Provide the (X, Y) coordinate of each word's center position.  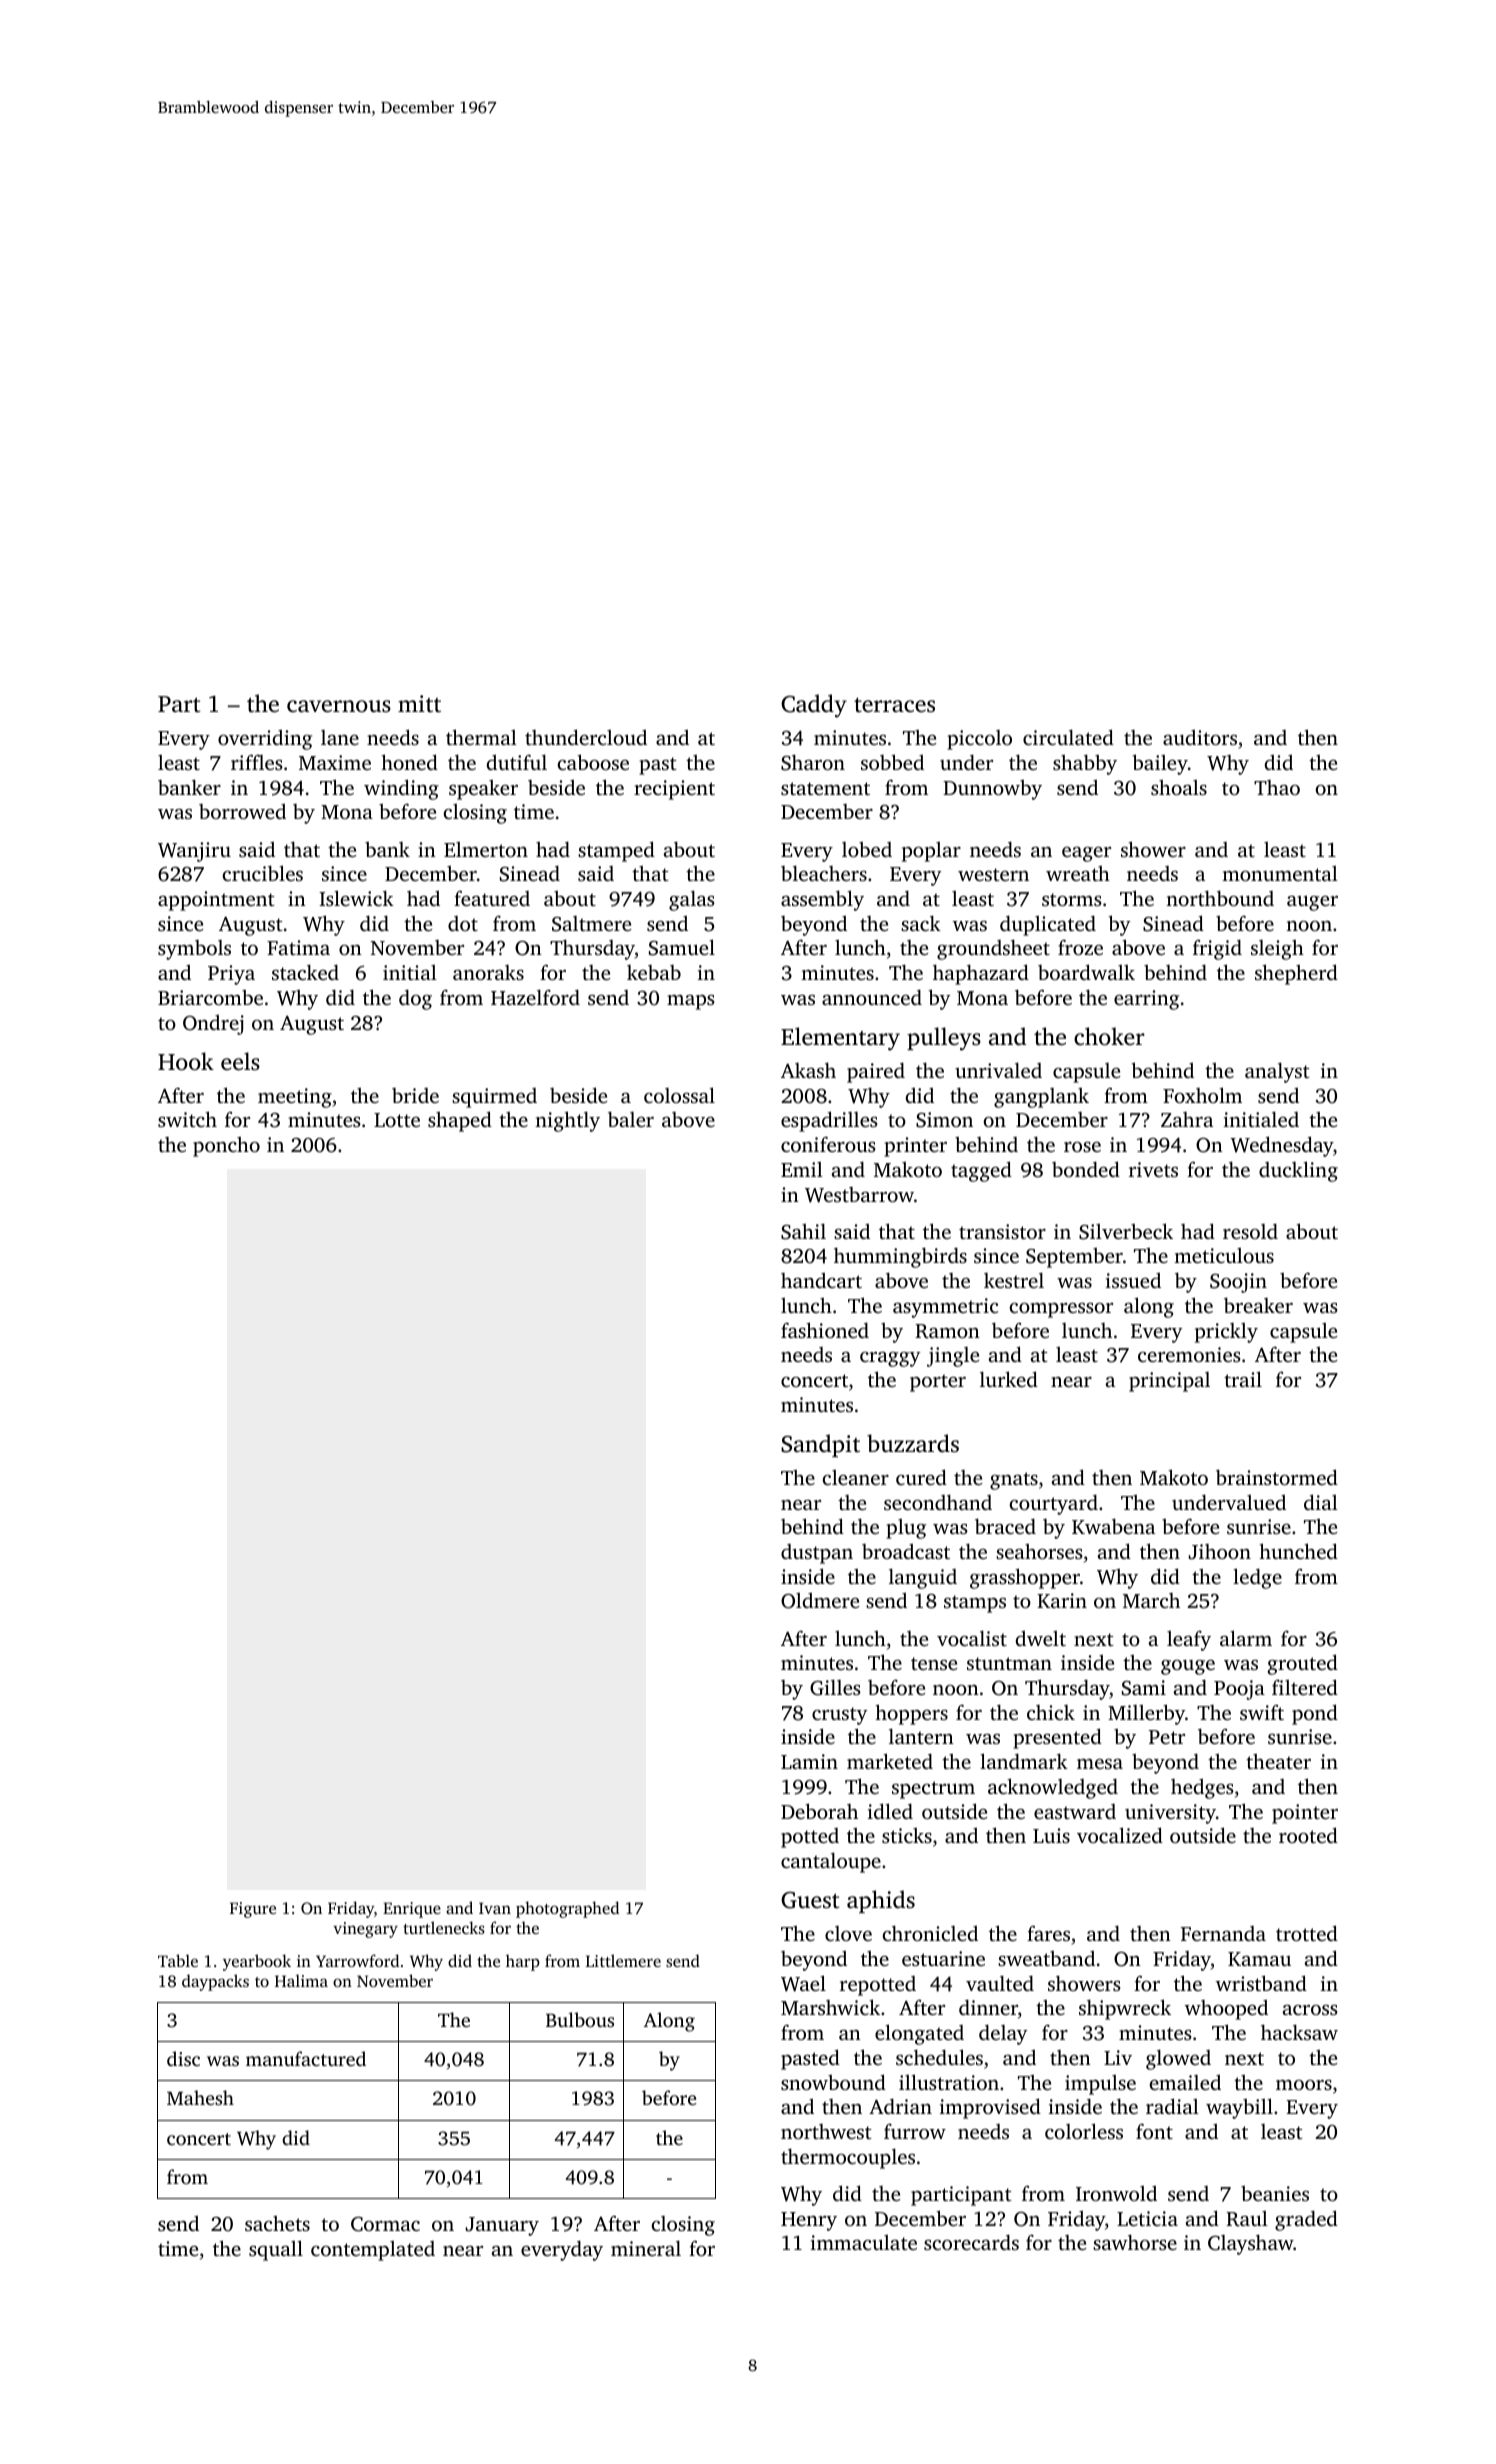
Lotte (397, 1120)
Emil (802, 1169)
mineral (646, 2248)
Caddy (814, 706)
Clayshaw (1251, 2244)
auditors (1200, 737)
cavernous (339, 706)
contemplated (373, 2251)
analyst (1277, 1072)
